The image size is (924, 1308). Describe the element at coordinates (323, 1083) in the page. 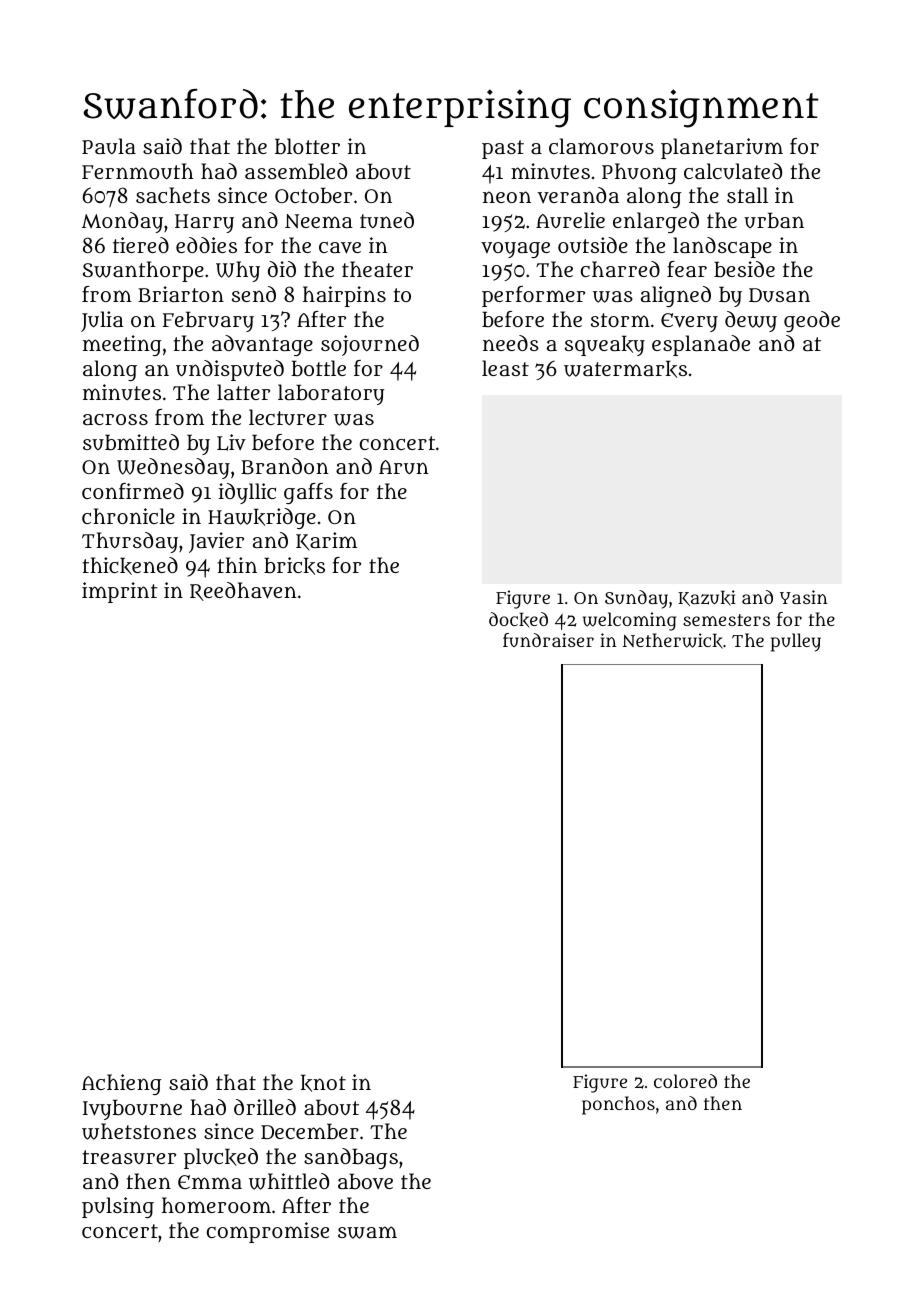

I see `knot` at that location.
